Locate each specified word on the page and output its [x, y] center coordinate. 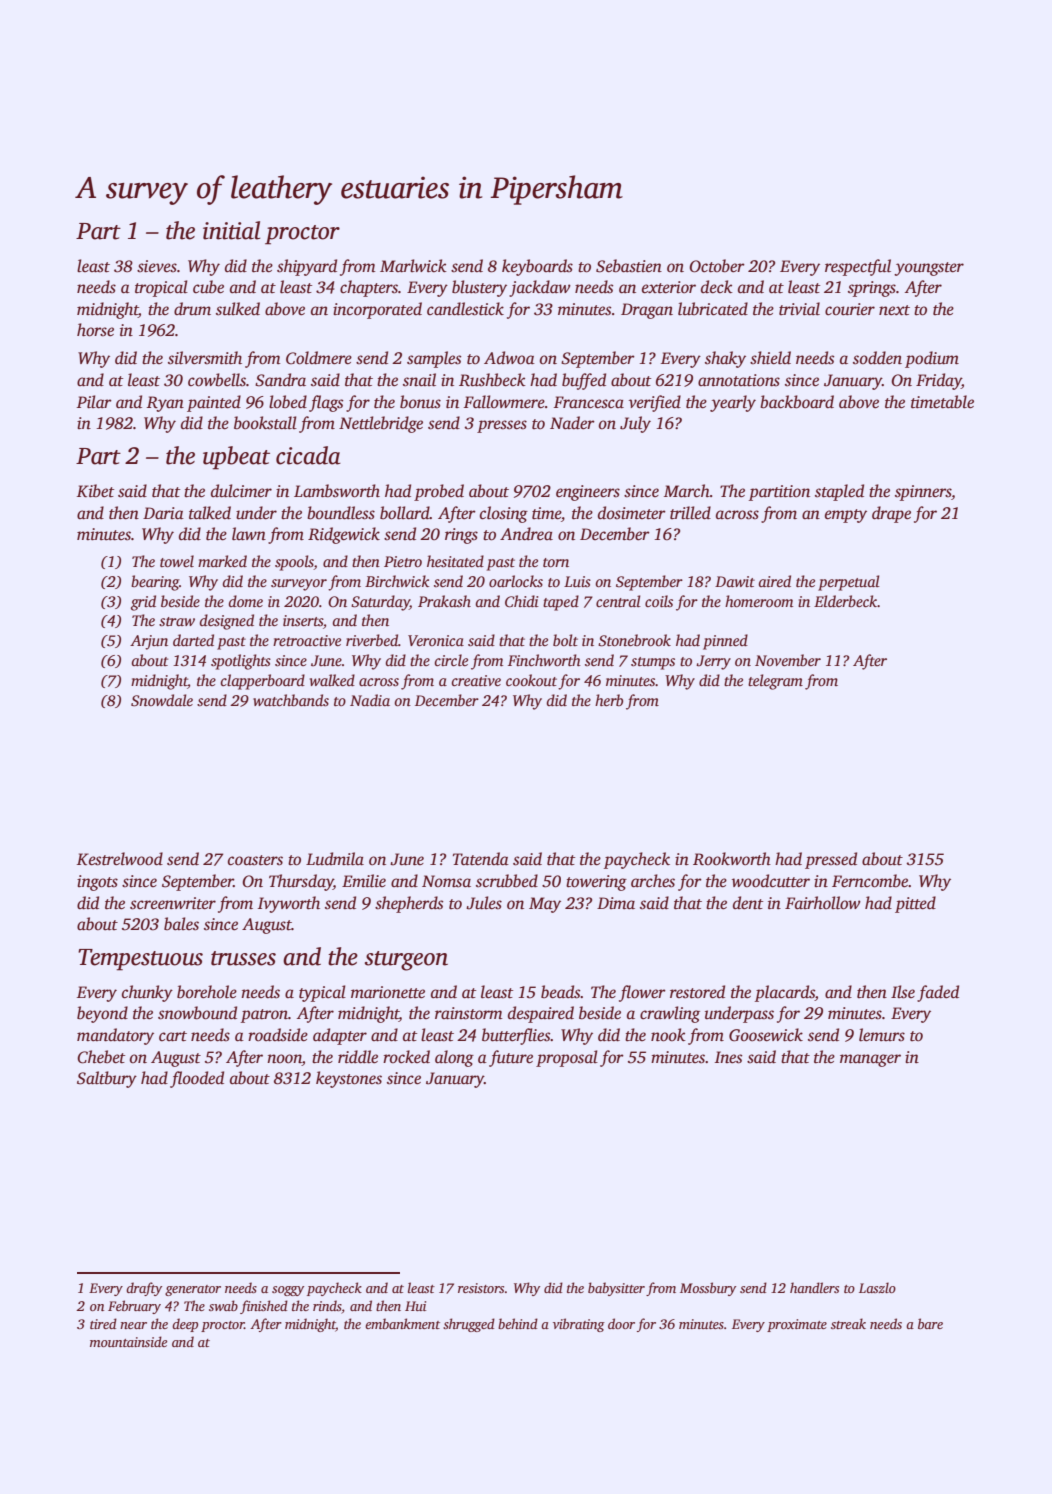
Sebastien [629, 266]
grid [143, 603]
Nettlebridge [381, 424]
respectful [858, 267]
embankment [402, 1323]
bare [930, 1323]
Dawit [735, 581]
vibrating [579, 1325]
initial [231, 230]
